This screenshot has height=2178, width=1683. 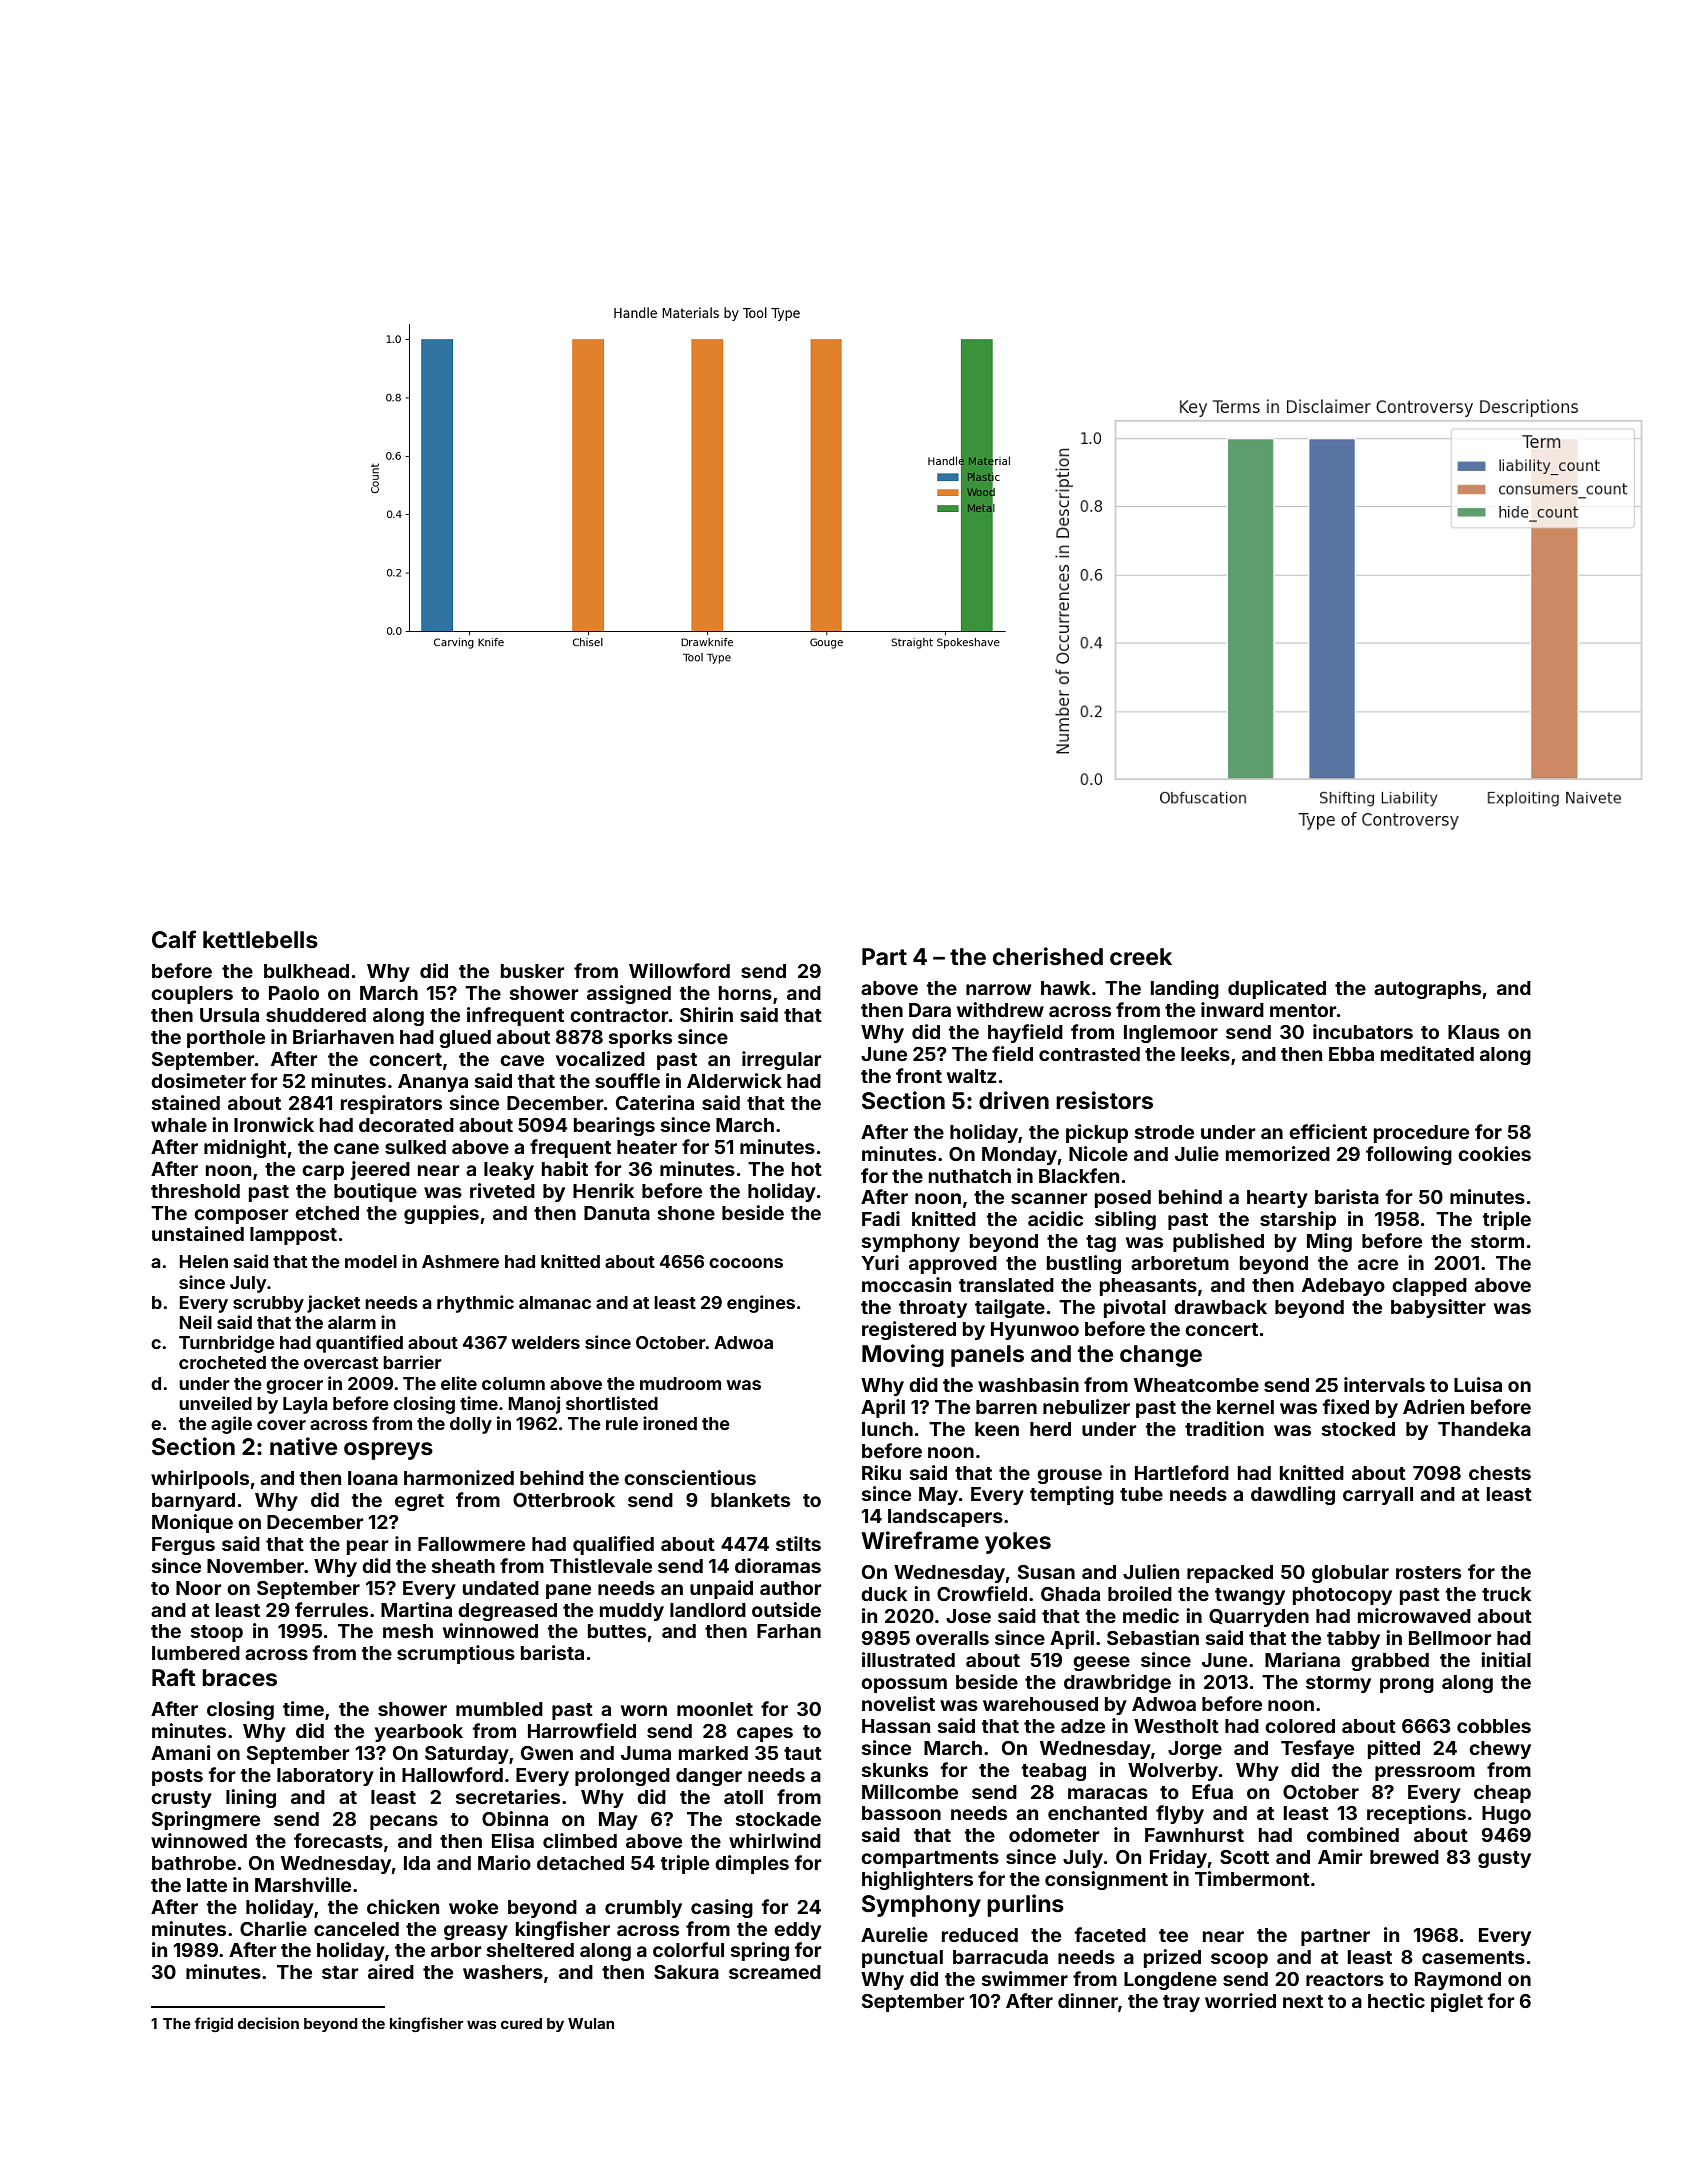 I want to click on cured, so click(x=521, y=2023).
